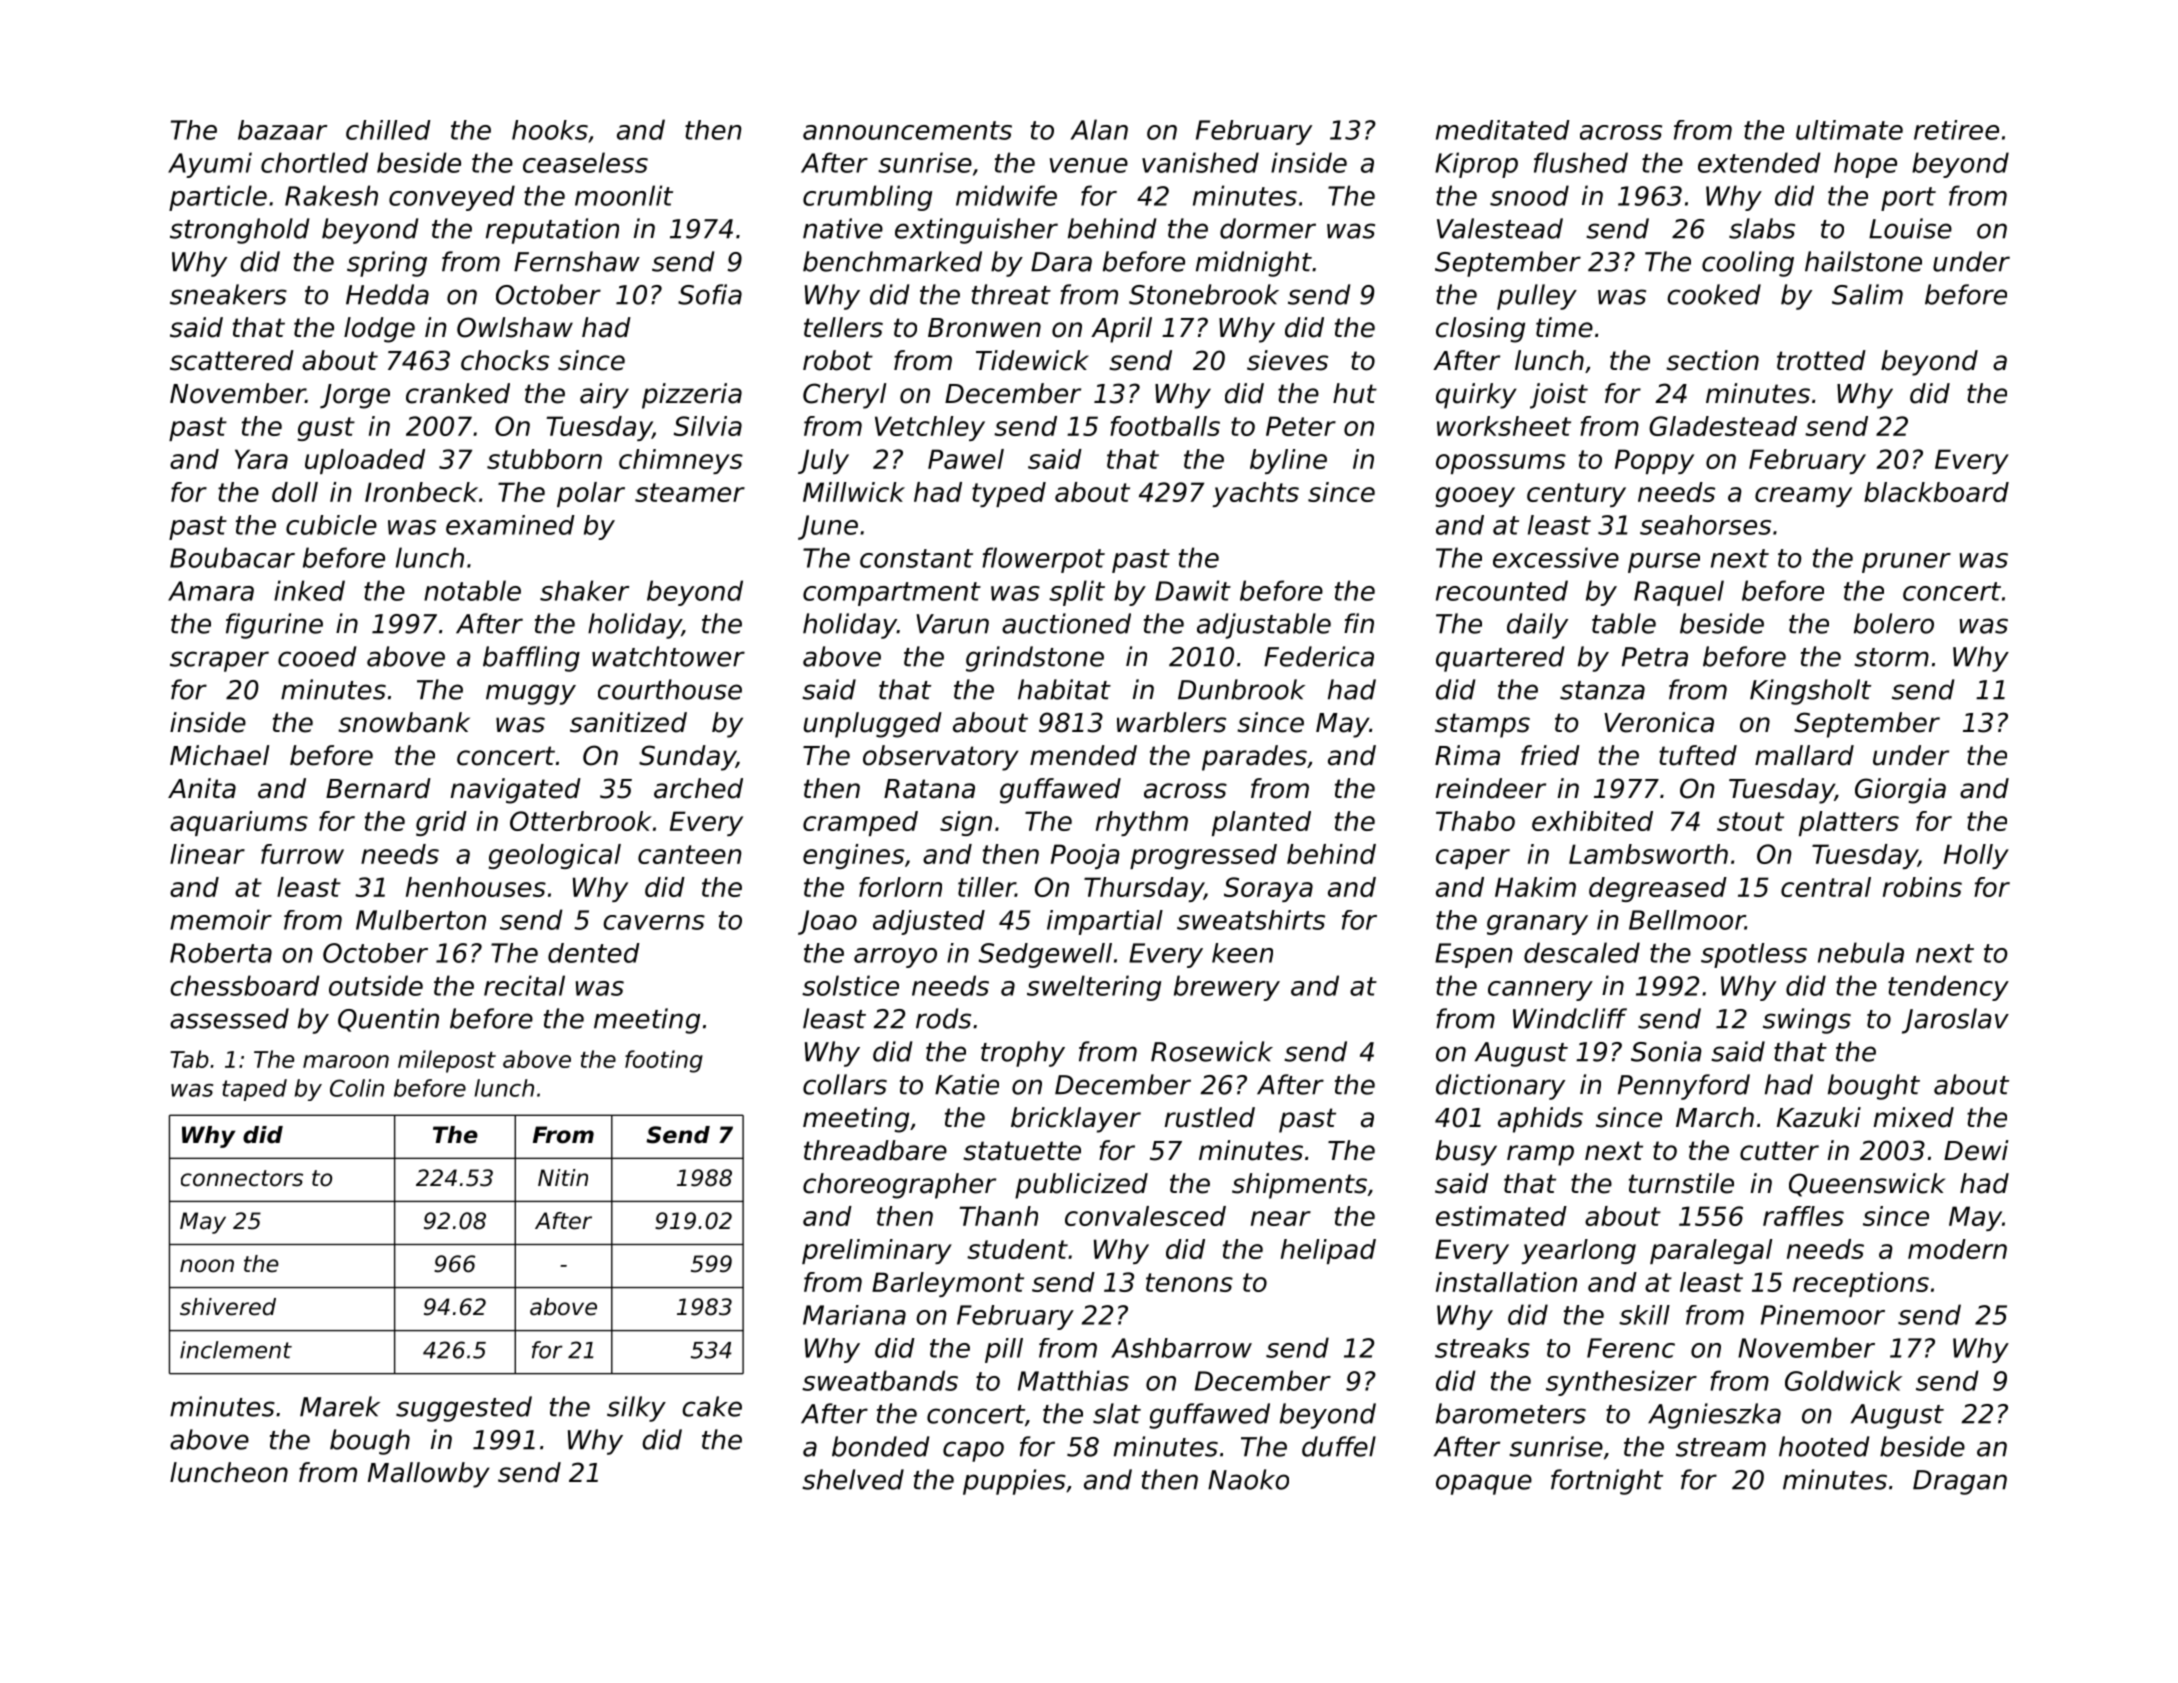 This screenshot has height=1683, width=2178. Describe the element at coordinates (1502, 590) in the screenshot. I see `recounted` at that location.
